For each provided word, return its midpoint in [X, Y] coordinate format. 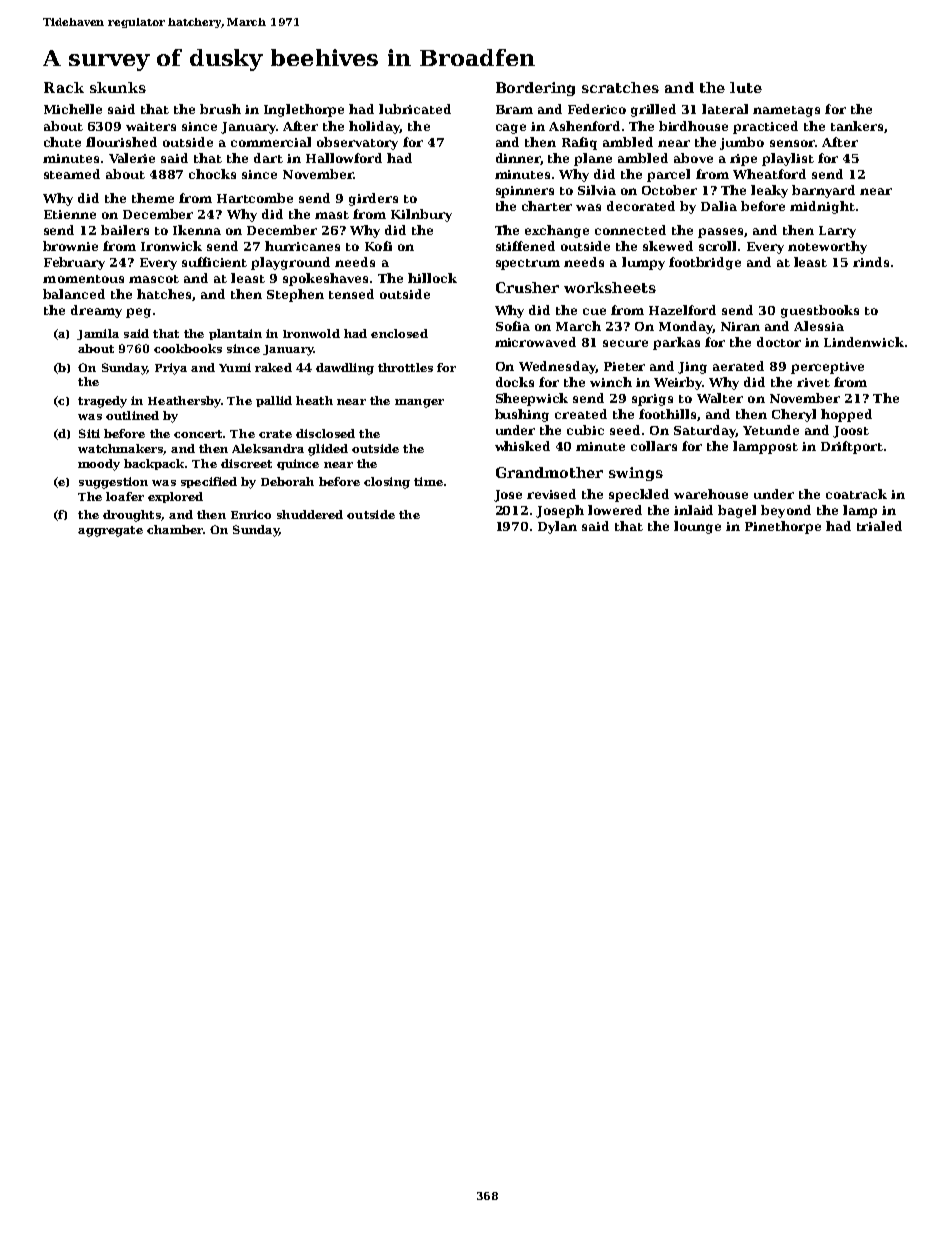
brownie [70, 246]
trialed [879, 526]
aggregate [110, 531]
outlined [132, 415]
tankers [857, 126]
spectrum [528, 264]
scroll [717, 246]
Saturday [705, 431]
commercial [271, 142]
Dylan [557, 527]
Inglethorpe [304, 110]
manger [419, 403]
